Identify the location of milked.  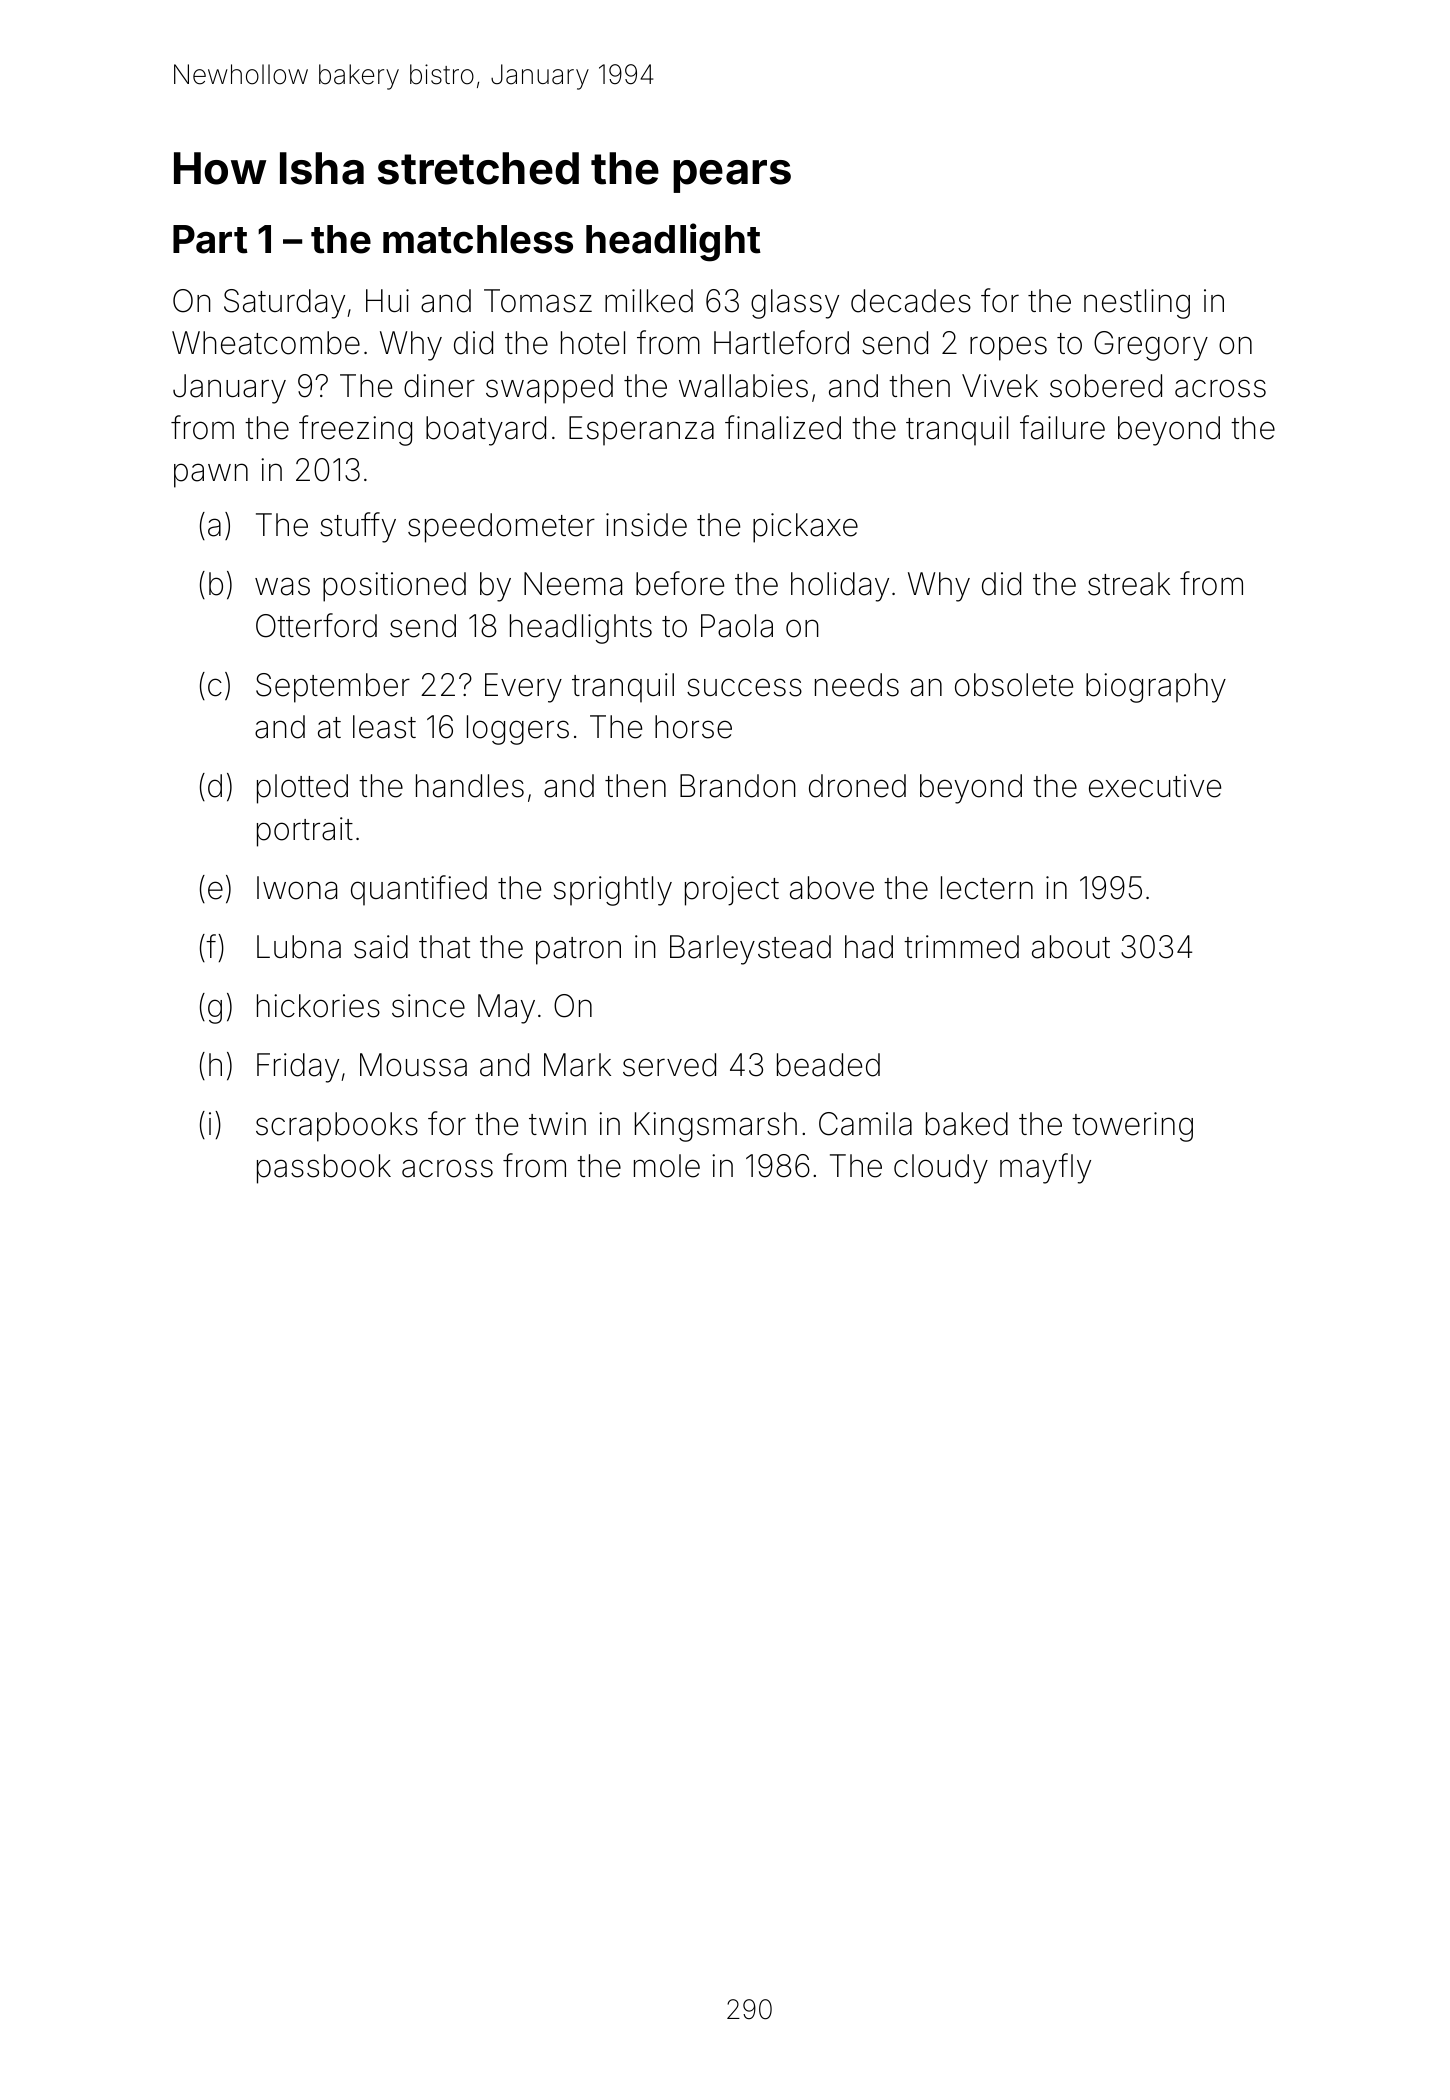
(649, 301).
